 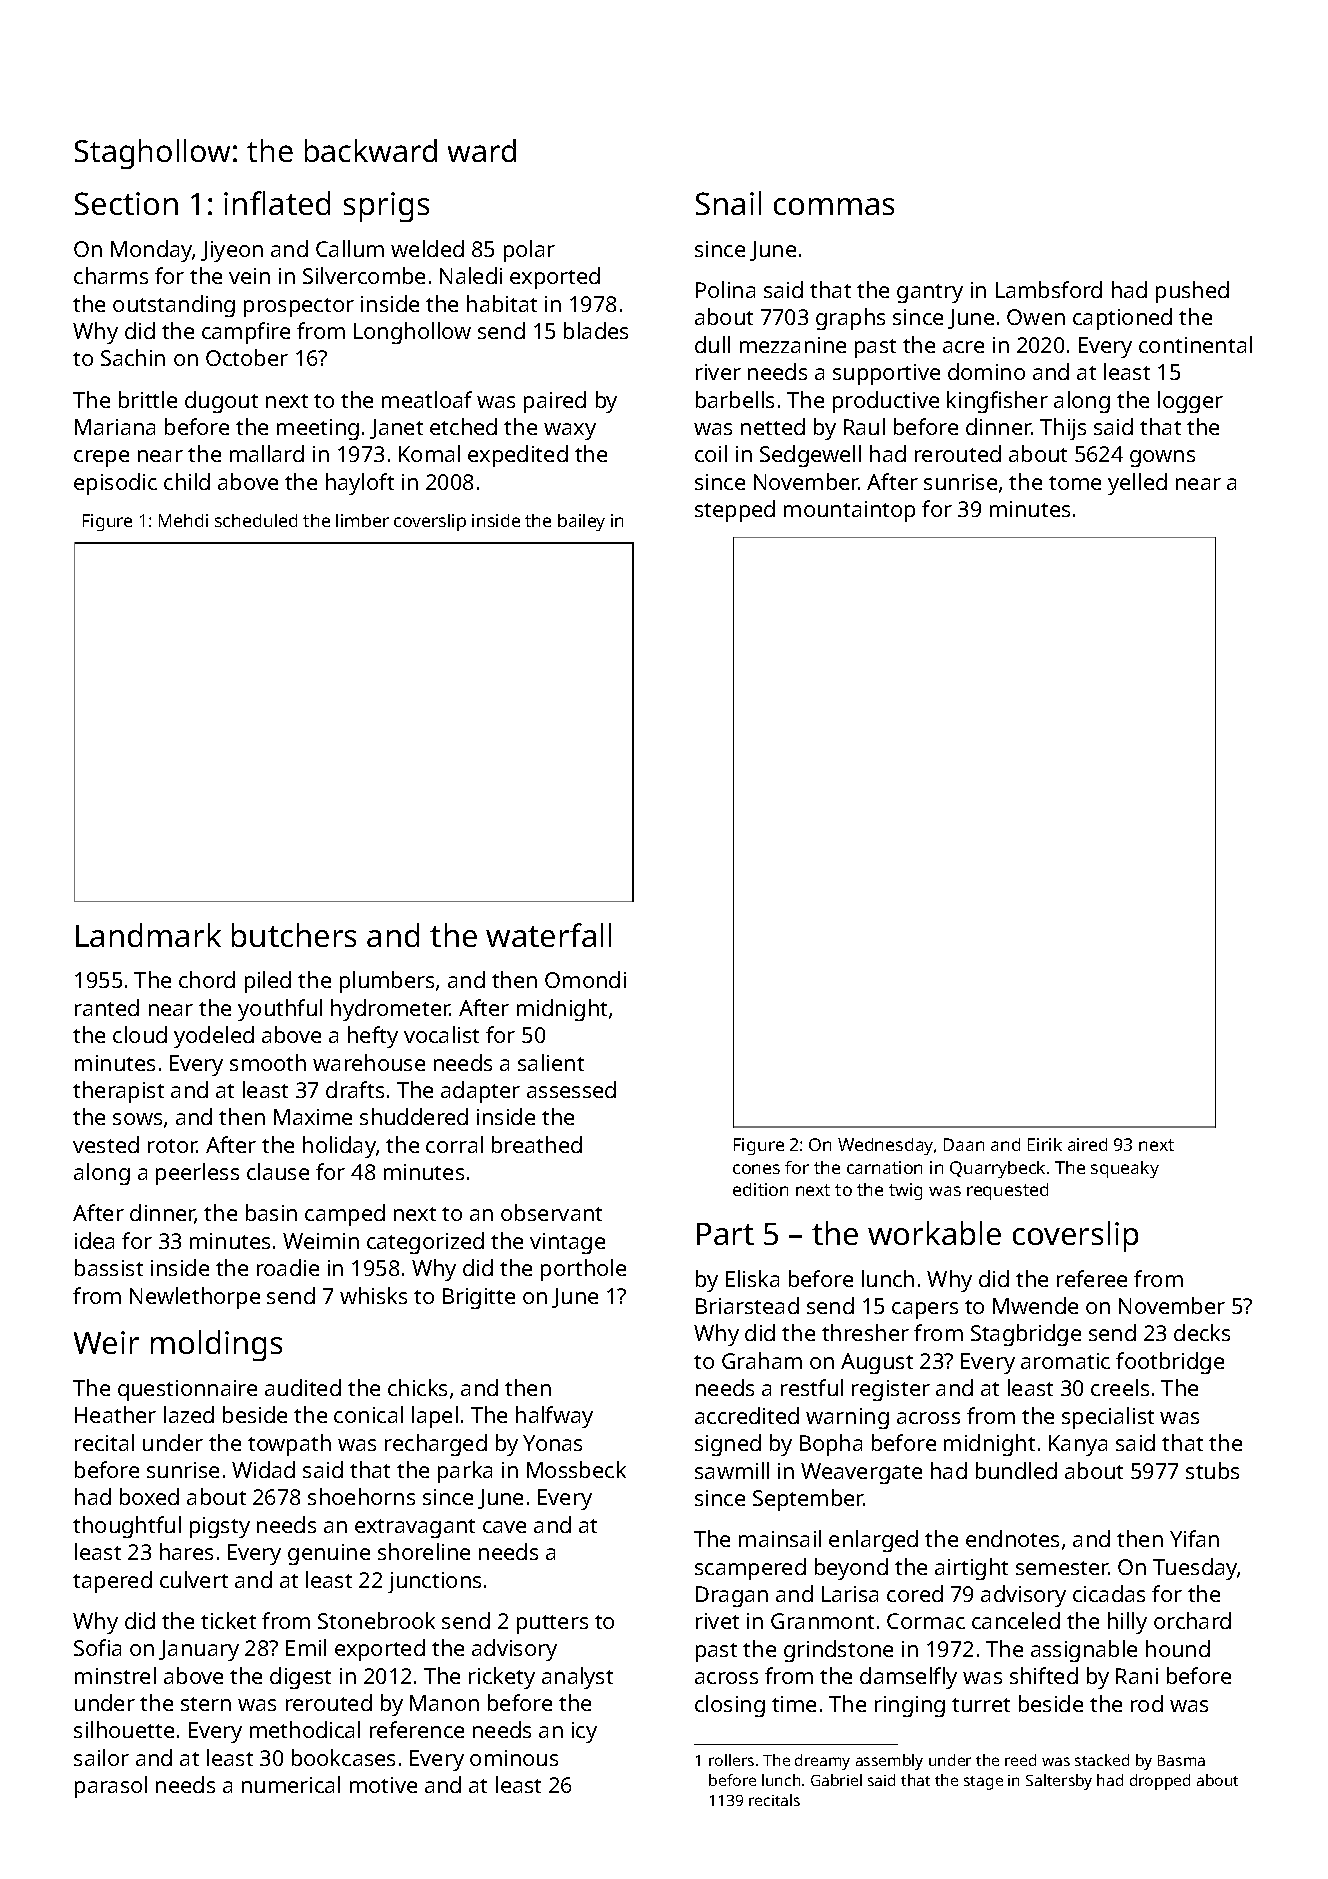 I want to click on etched, so click(x=463, y=426).
